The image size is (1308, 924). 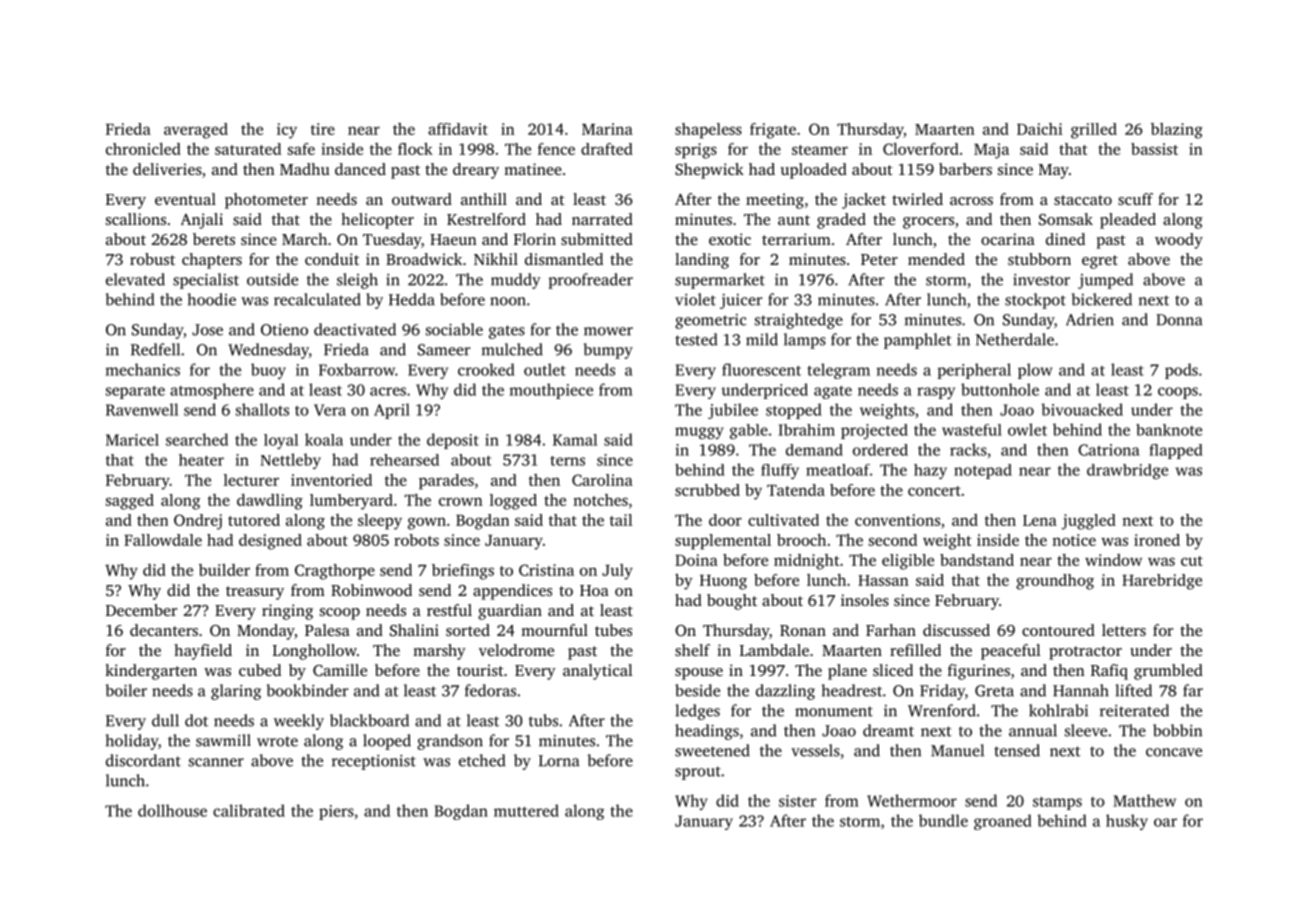 I want to click on stamps, so click(x=1057, y=803).
